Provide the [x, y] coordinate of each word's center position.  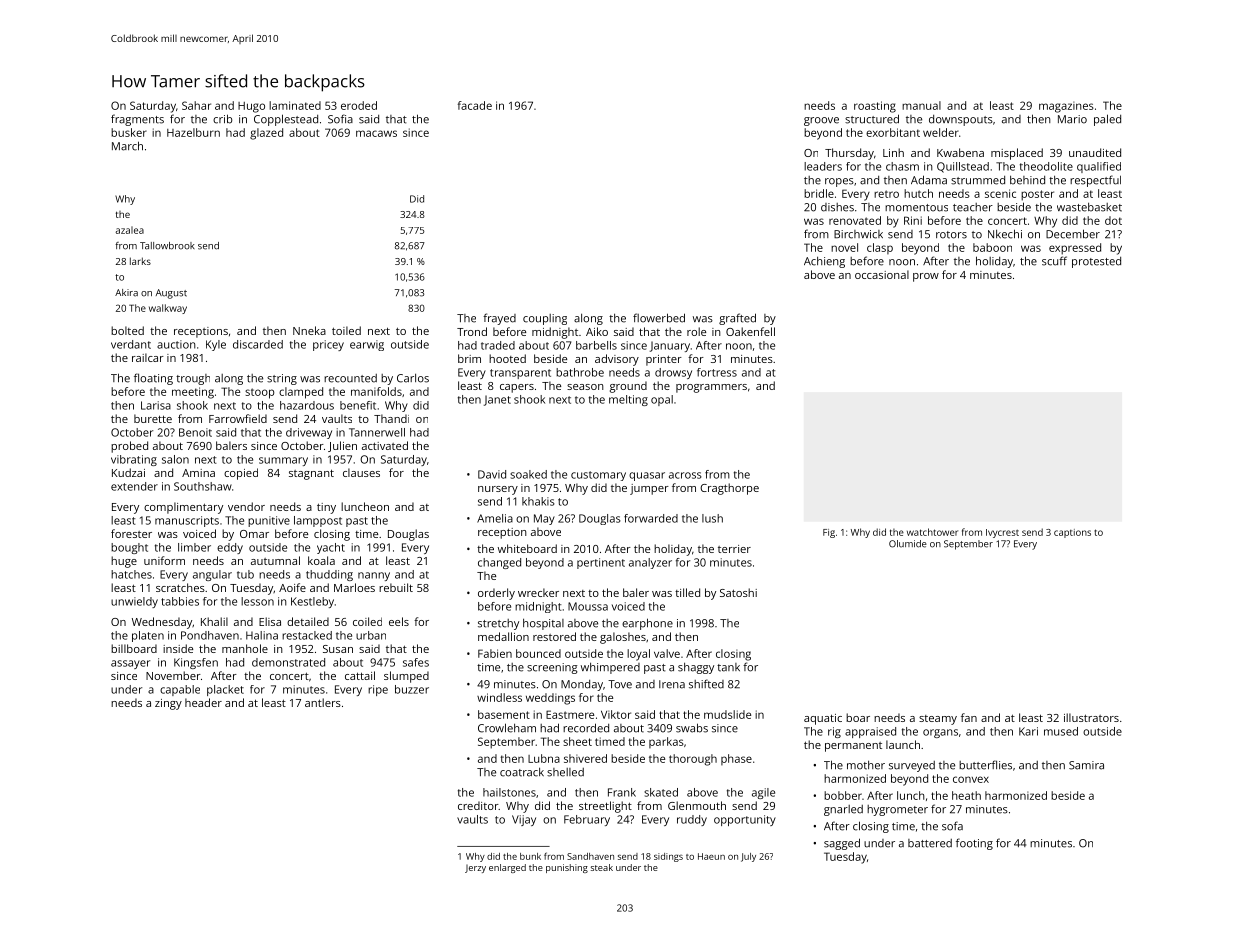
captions [1072, 533]
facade [475, 105]
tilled [687, 592]
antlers [323, 702]
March [127, 146]
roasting [875, 107]
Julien [342, 446]
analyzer [650, 563]
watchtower [932, 532]
